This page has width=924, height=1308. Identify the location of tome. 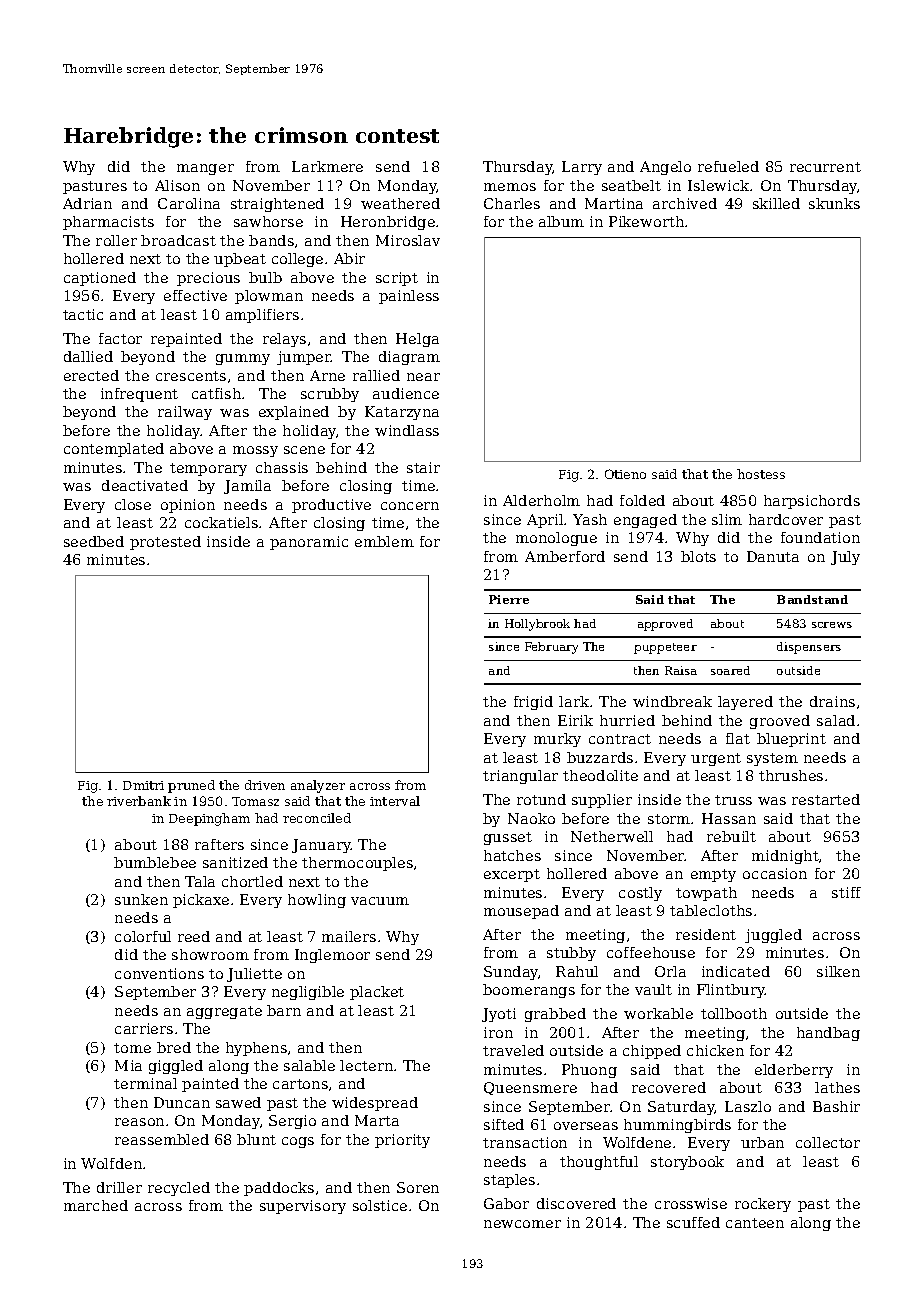
(132, 1048).
